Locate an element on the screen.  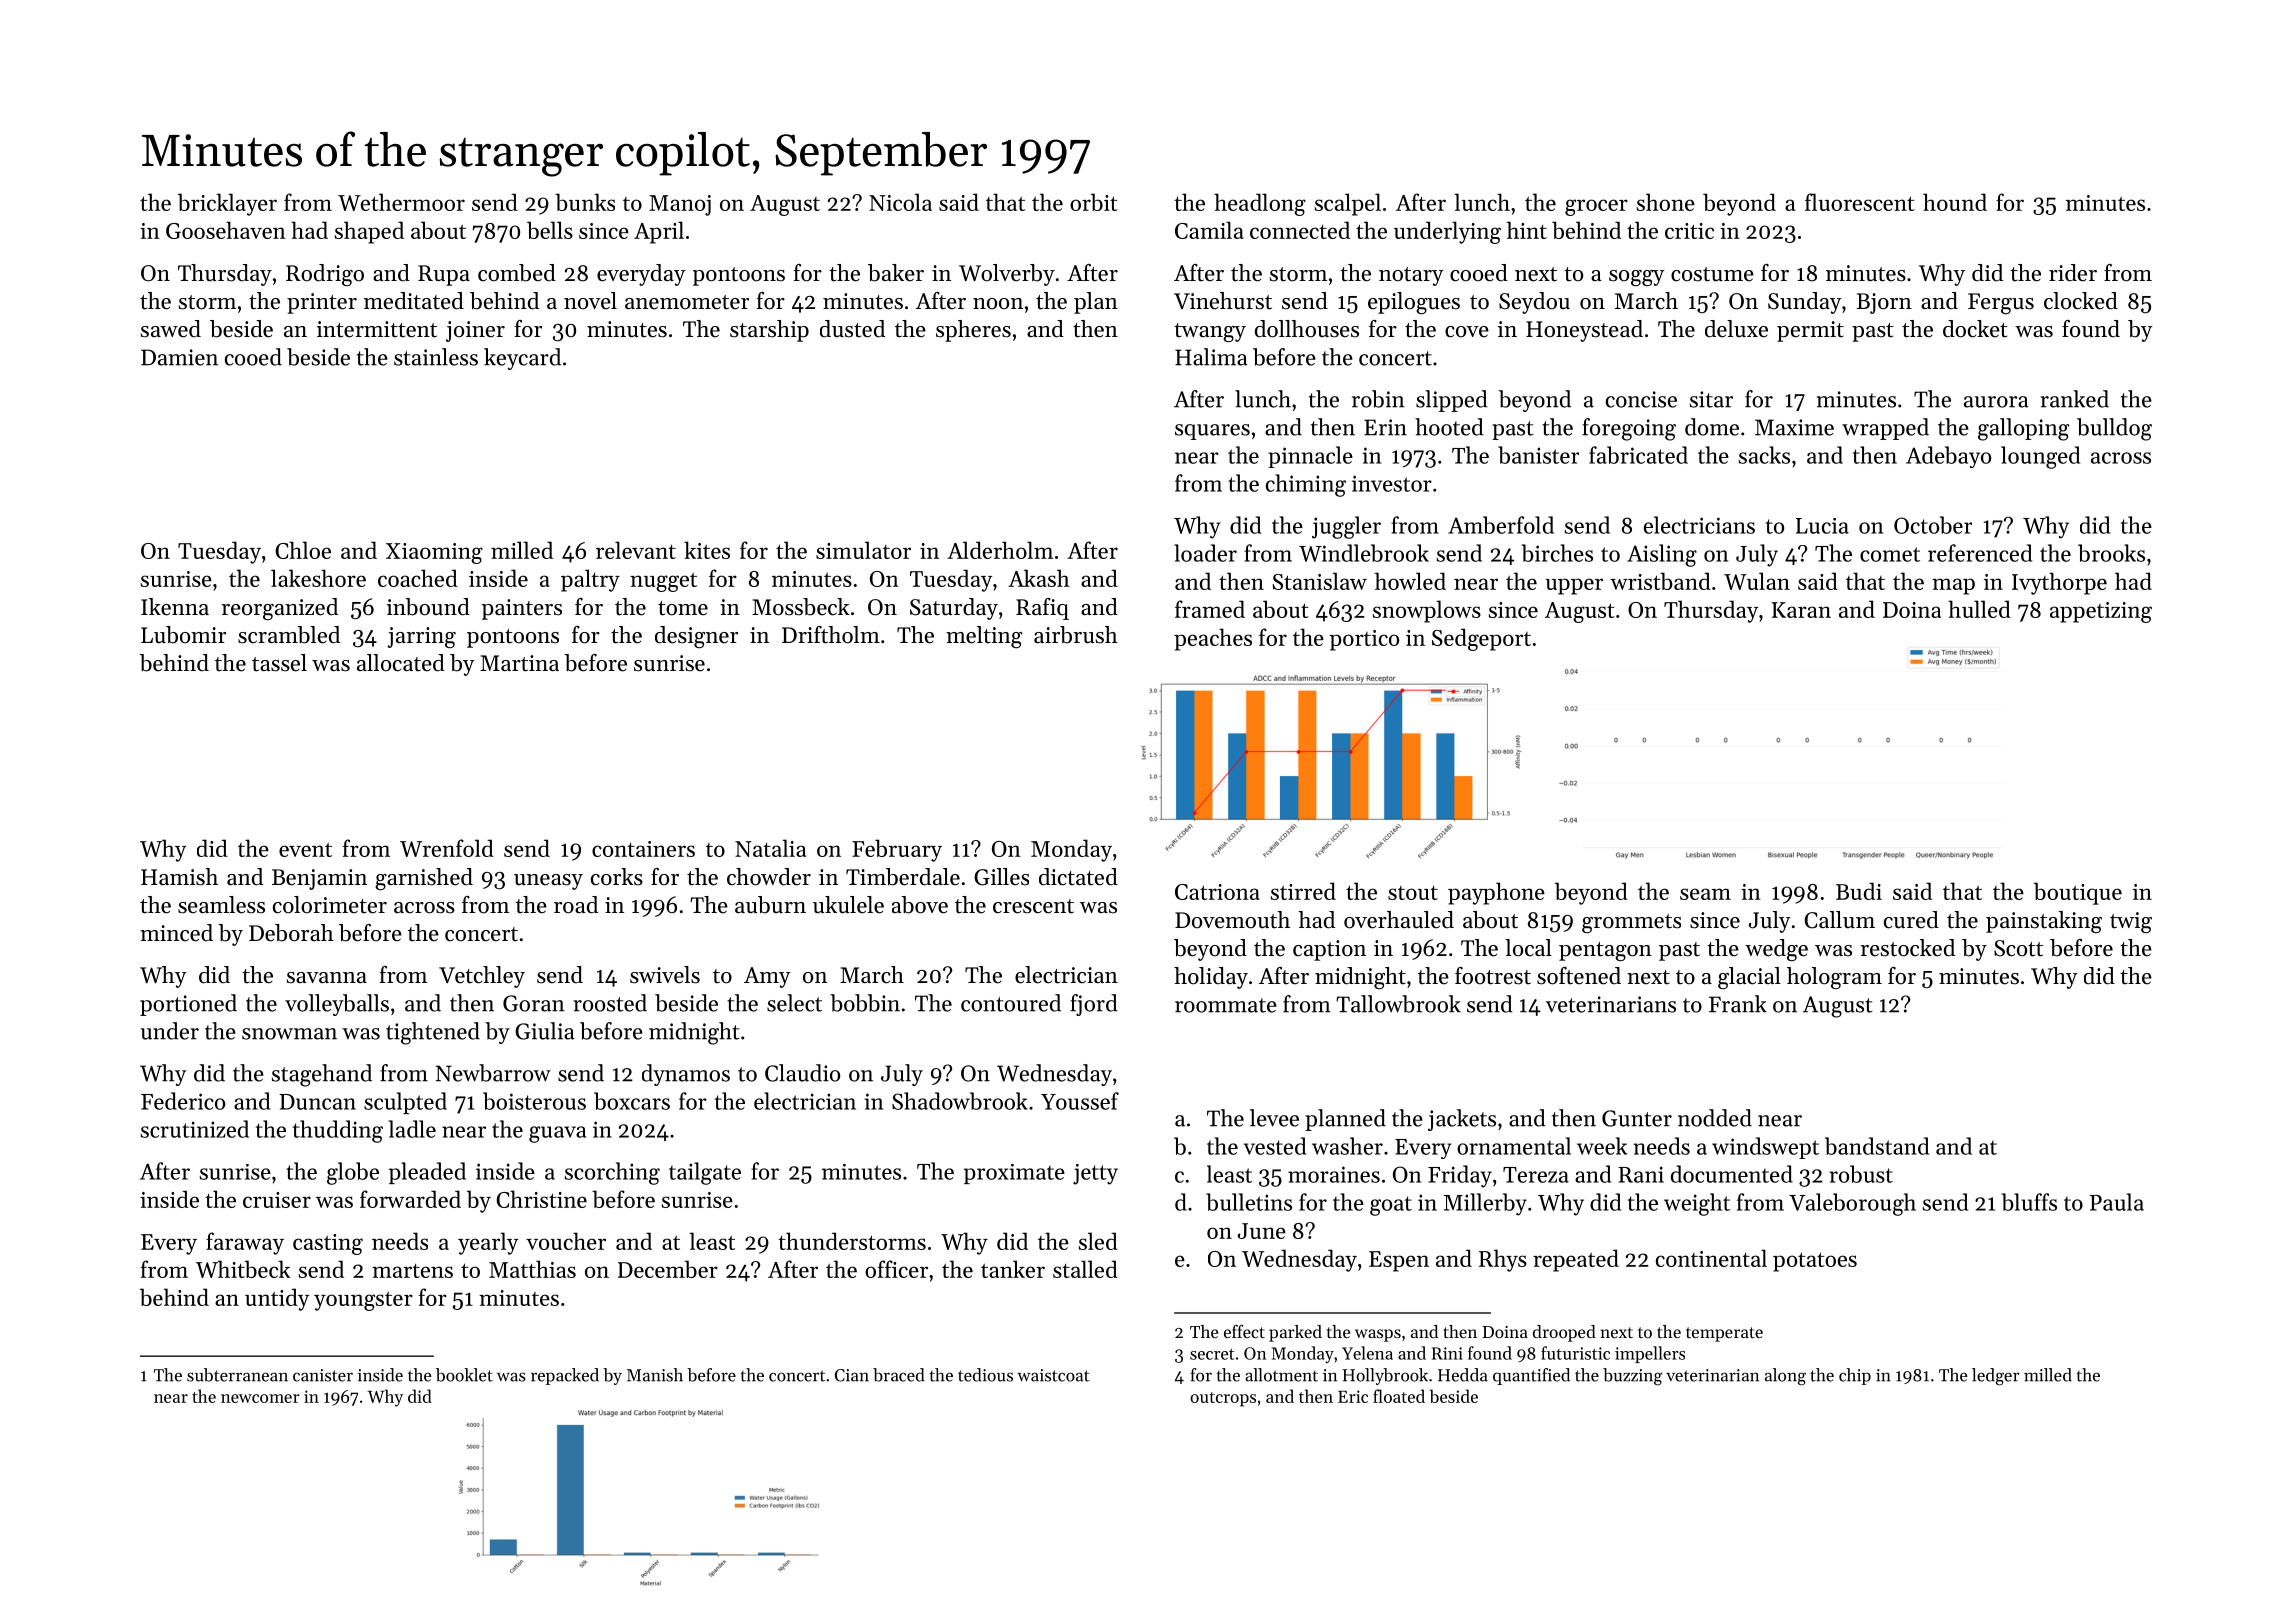
simulator is located at coordinates (863, 550).
